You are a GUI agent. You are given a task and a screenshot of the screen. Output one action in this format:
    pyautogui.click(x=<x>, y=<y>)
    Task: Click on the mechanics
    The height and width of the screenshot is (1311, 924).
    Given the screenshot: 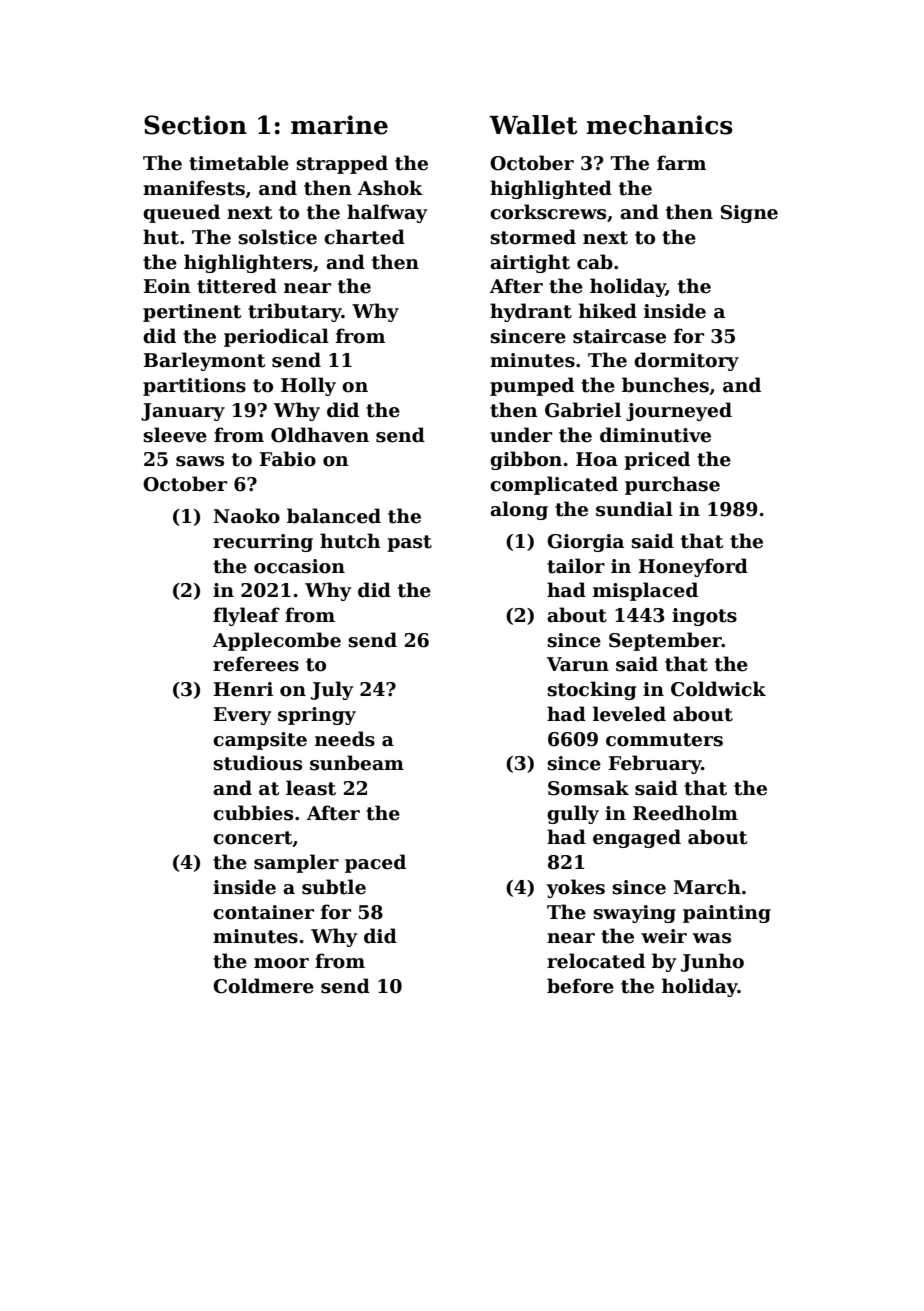 What is the action you would take?
    pyautogui.click(x=659, y=125)
